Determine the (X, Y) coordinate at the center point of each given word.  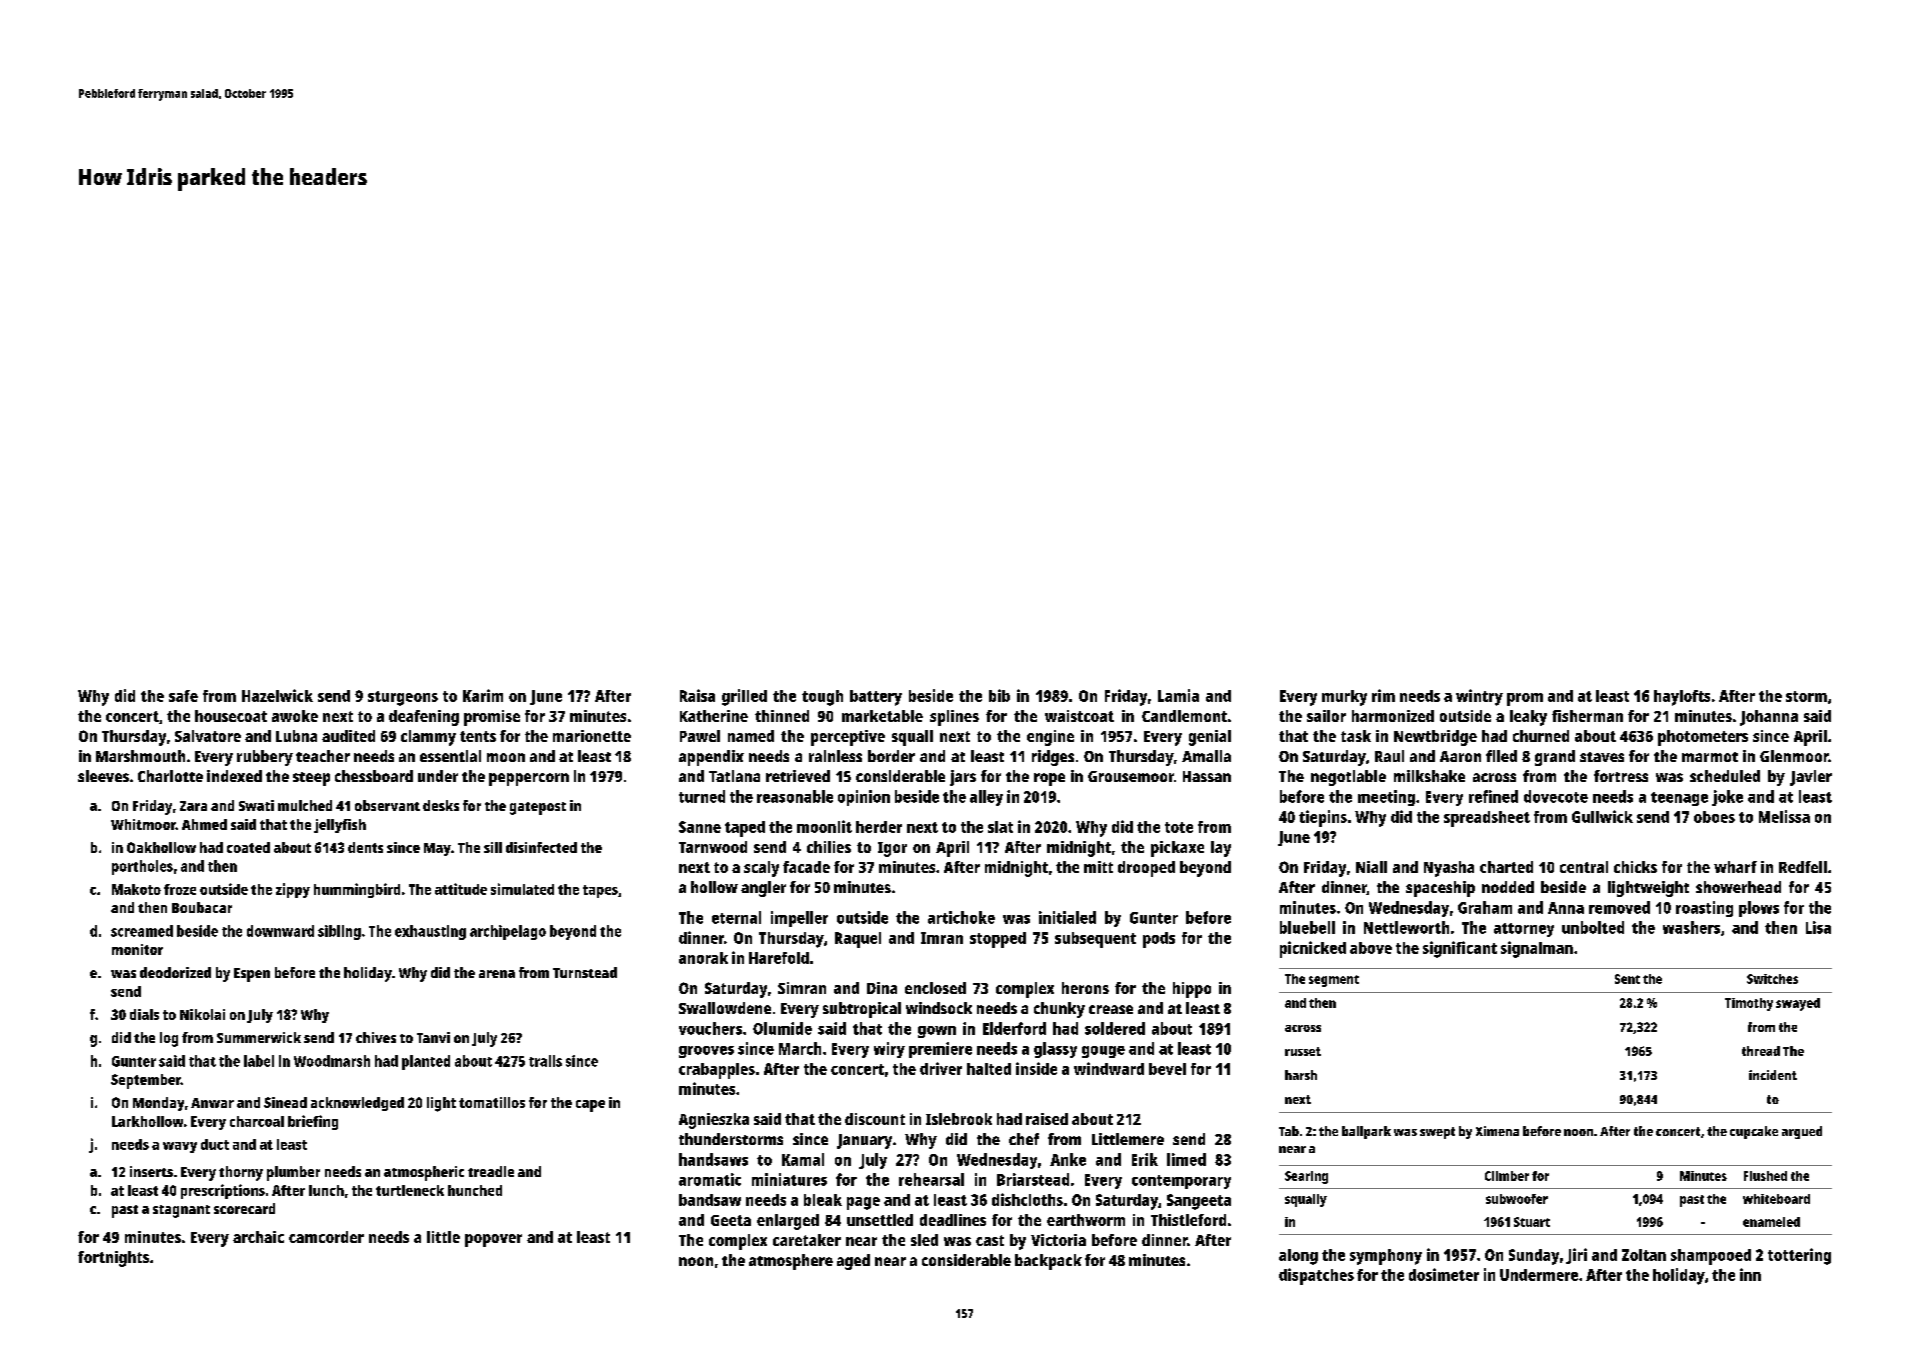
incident (1773, 1075)
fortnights (113, 1259)
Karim (483, 695)
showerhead (1738, 887)
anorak (703, 958)
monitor (137, 949)
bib (999, 695)
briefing (313, 1122)
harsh (1301, 1075)
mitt (1098, 867)
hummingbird (357, 890)
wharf (1735, 867)
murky (1344, 698)
